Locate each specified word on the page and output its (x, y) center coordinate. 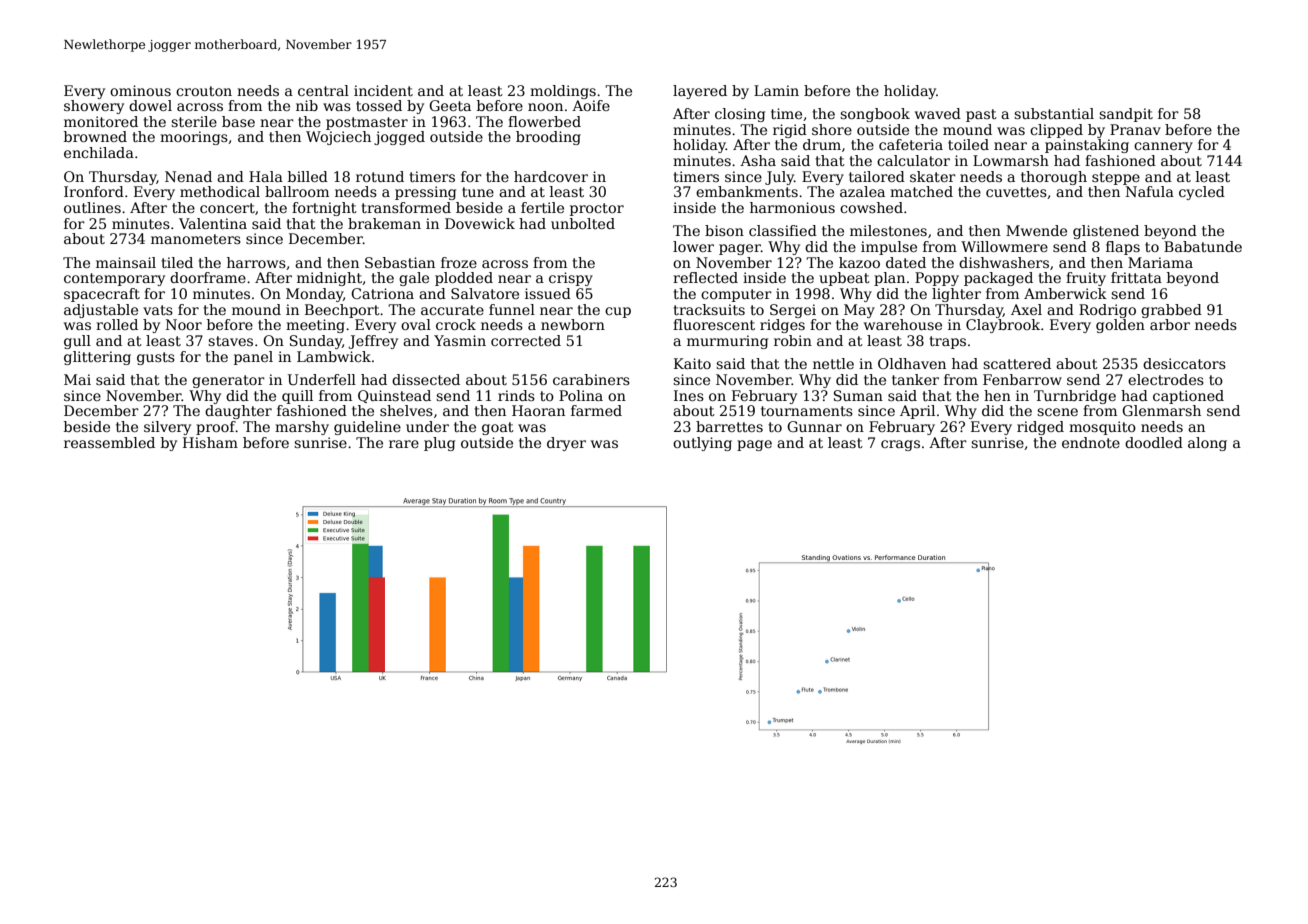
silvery (167, 428)
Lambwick (334, 356)
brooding (548, 138)
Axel (1026, 309)
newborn (573, 324)
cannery (1163, 147)
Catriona (382, 293)
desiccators (1184, 363)
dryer (566, 444)
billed (308, 176)
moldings (563, 92)
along (1207, 444)
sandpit (1126, 115)
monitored (101, 121)
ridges (782, 326)
